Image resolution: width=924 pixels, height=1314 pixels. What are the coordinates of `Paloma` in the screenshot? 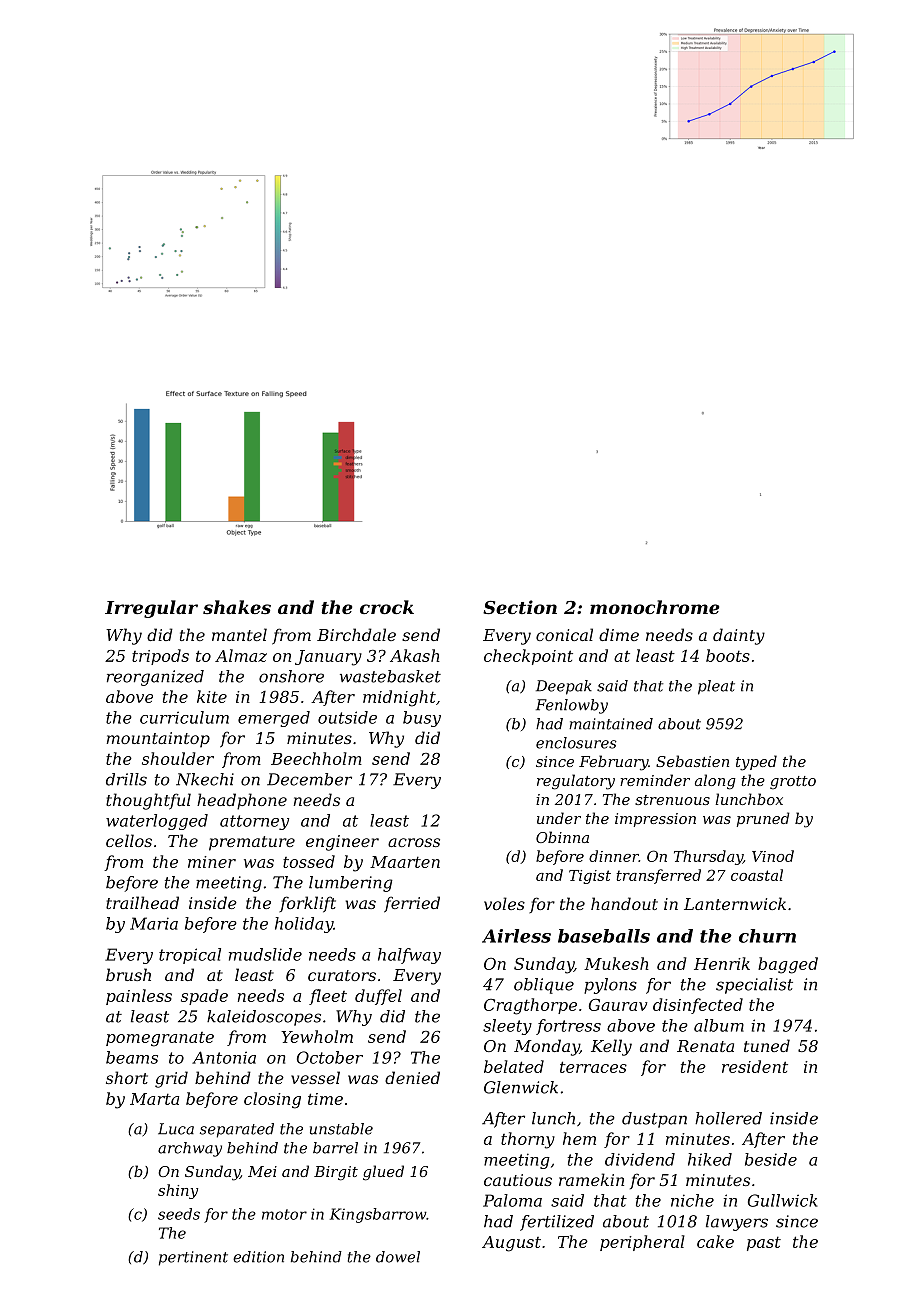 It's located at (512, 1200).
